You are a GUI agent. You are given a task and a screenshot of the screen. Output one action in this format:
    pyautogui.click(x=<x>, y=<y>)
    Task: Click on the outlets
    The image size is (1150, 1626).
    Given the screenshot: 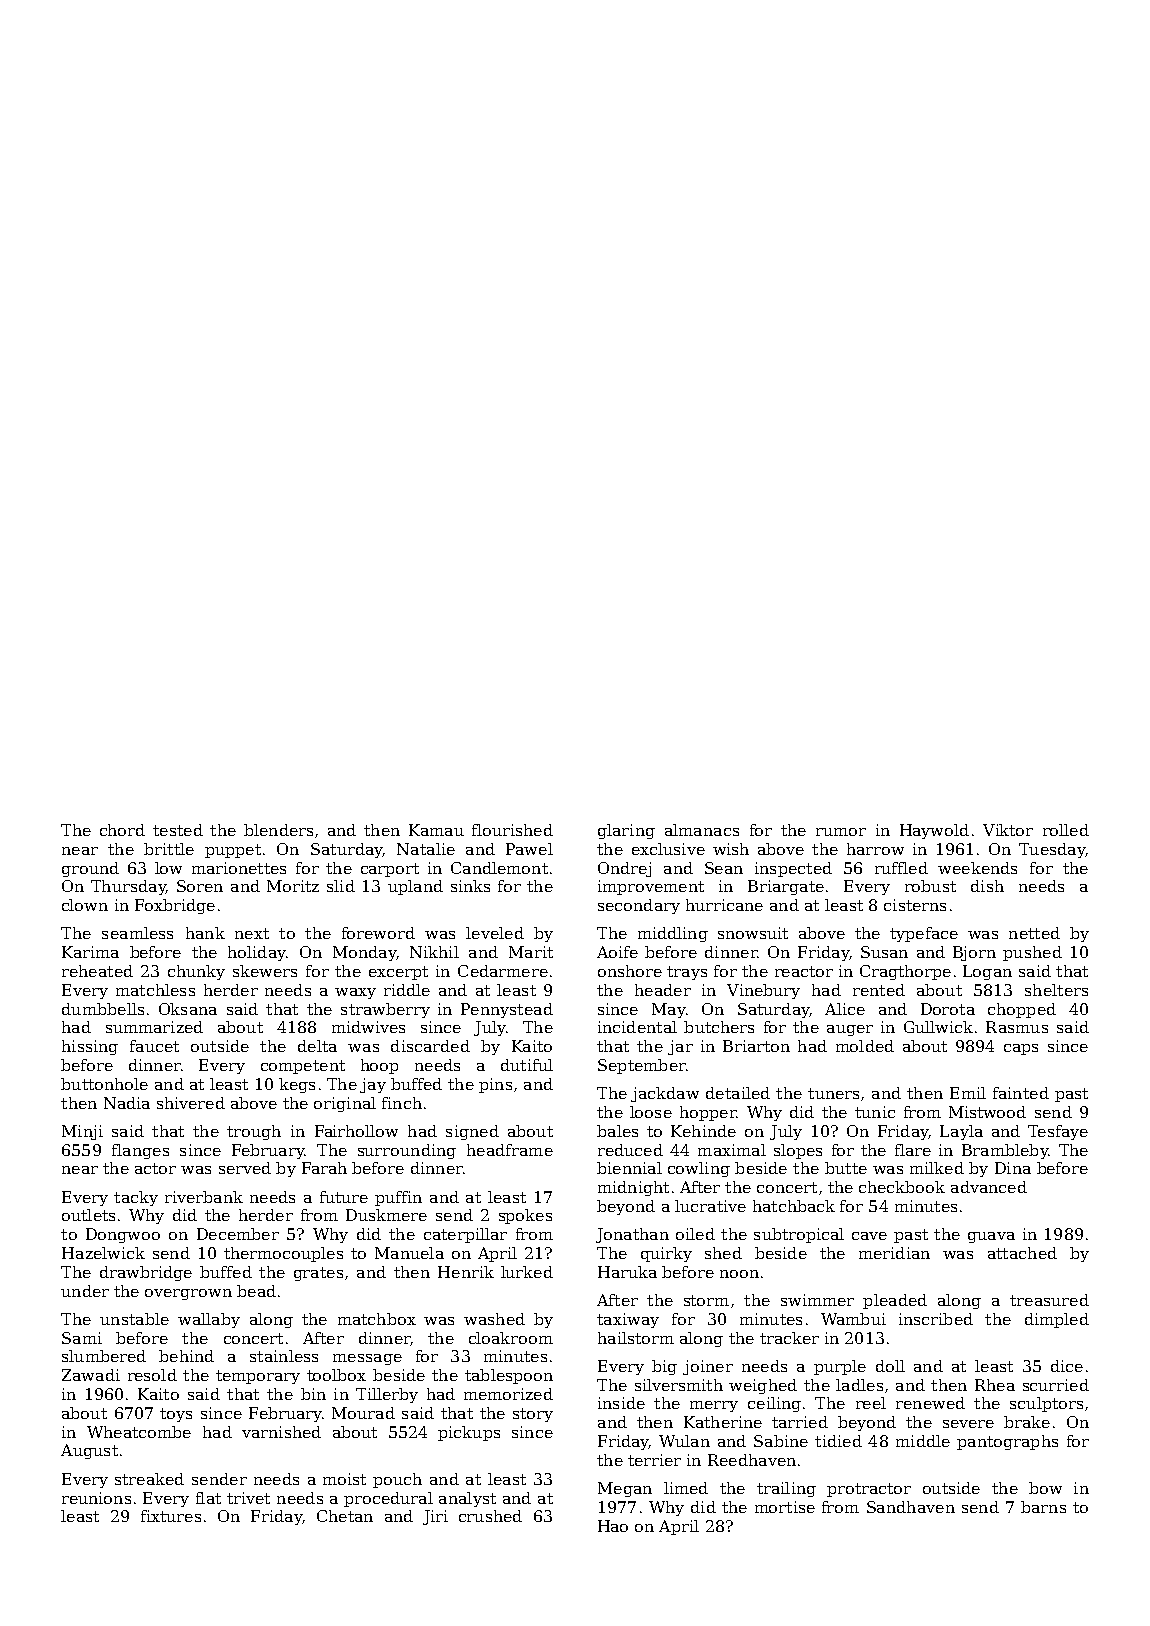 What is the action you would take?
    pyautogui.click(x=88, y=1215)
